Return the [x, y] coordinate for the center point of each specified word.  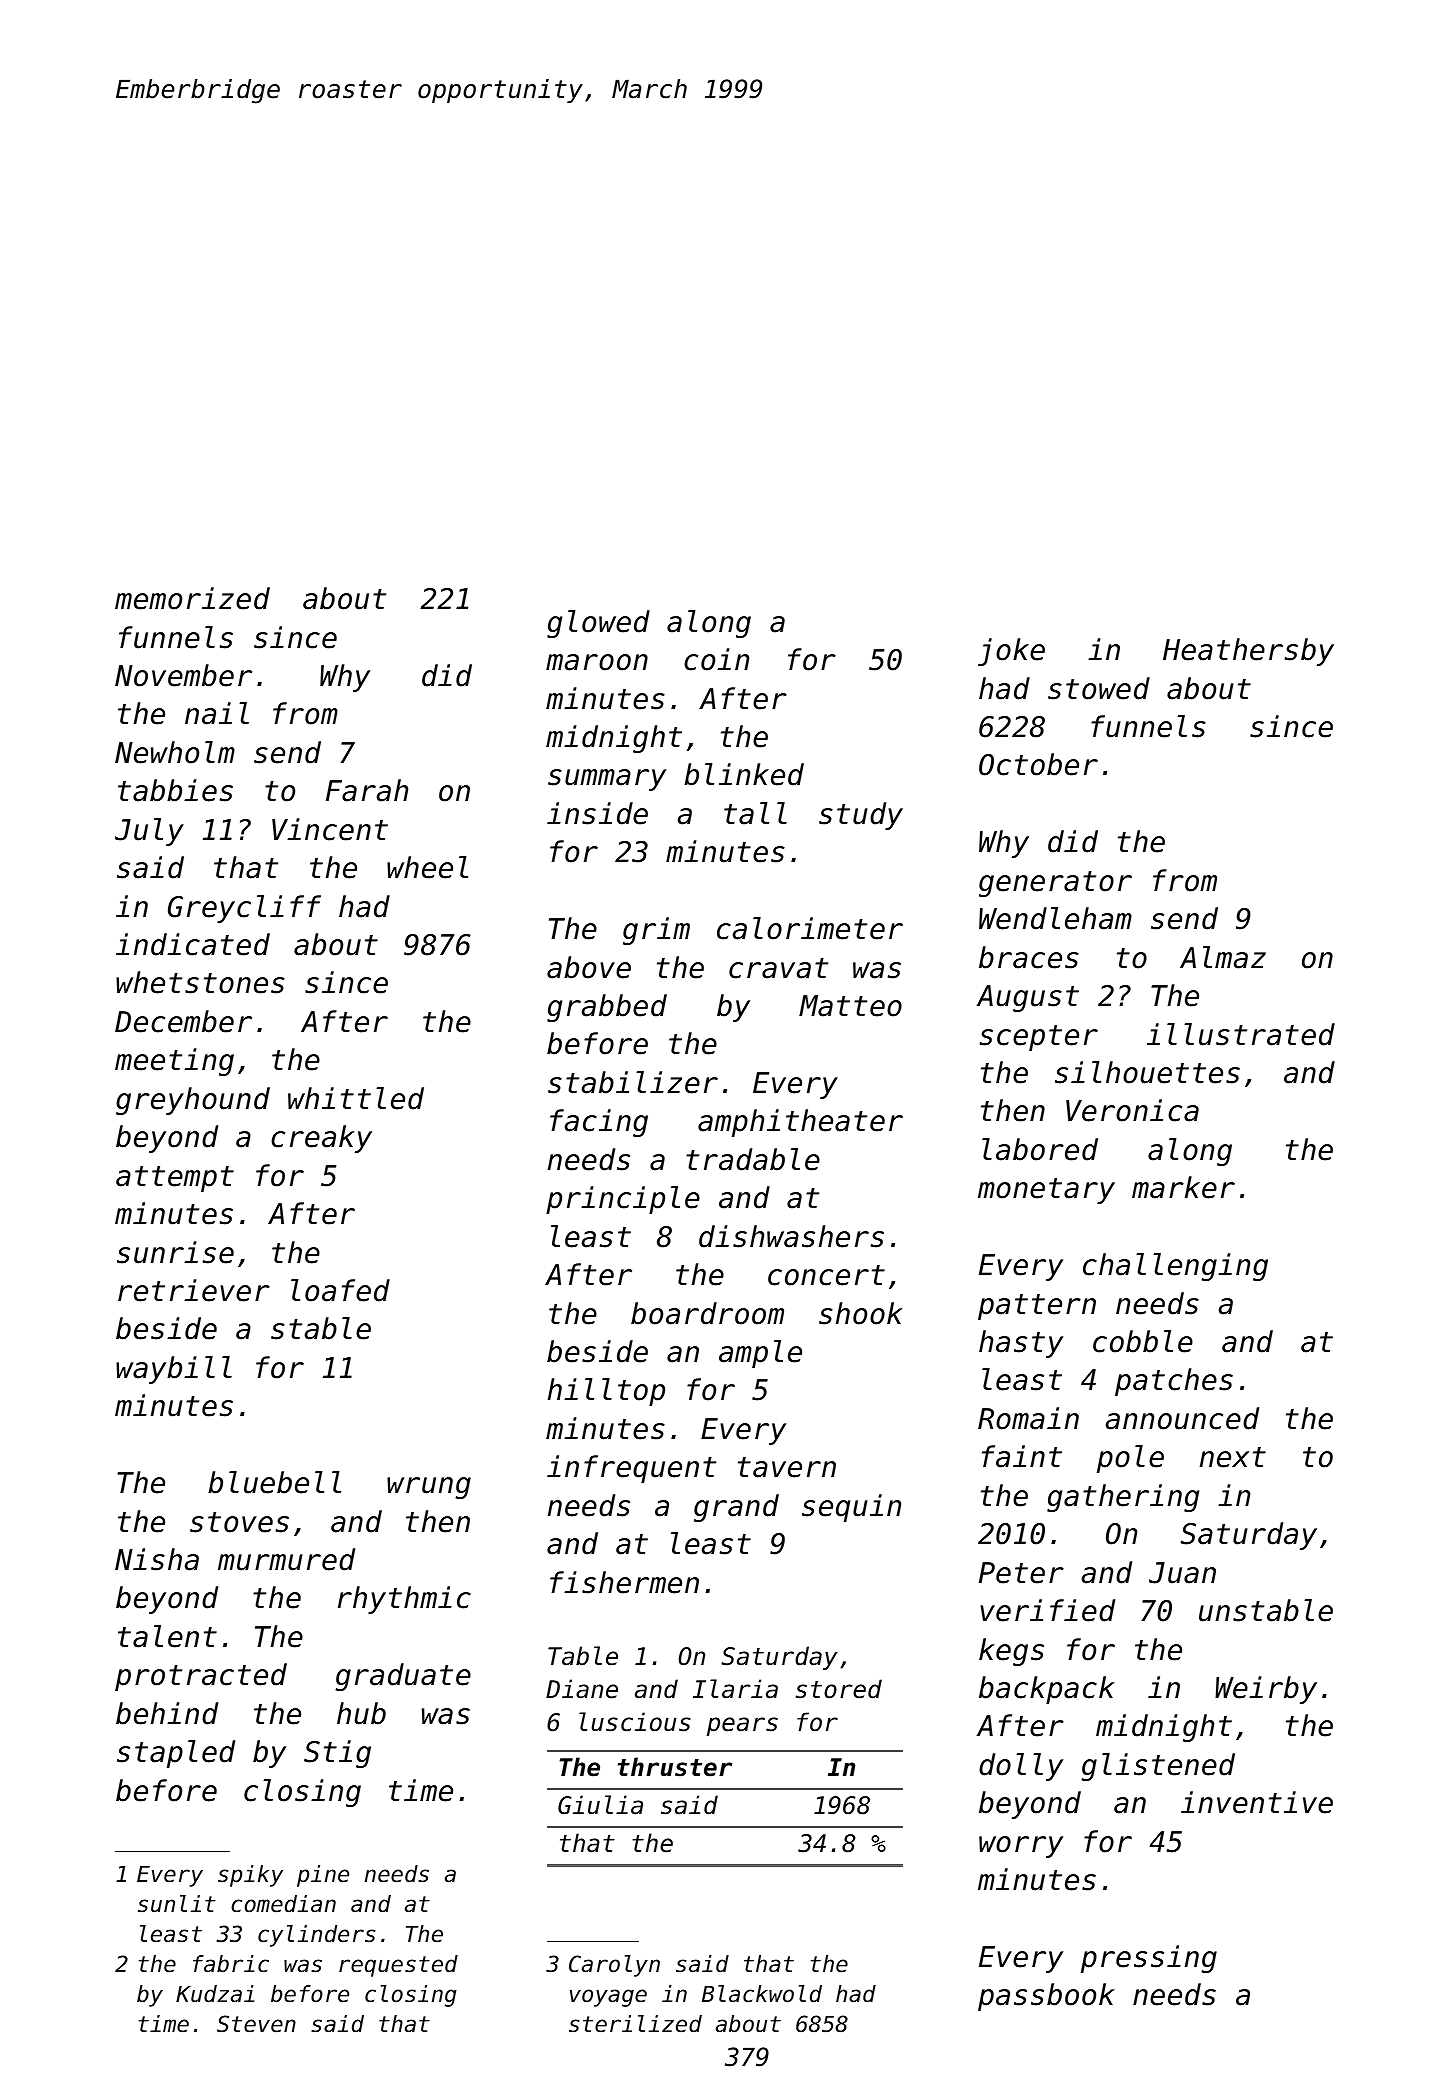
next [1233, 1457]
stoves [239, 1522]
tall [755, 813]
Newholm [175, 752]
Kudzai [215, 1994]
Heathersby [1248, 652]
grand [736, 1508]
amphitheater [800, 1123]
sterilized [635, 2024]
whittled [356, 1098]
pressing [1149, 1959]
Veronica [1132, 1110]
